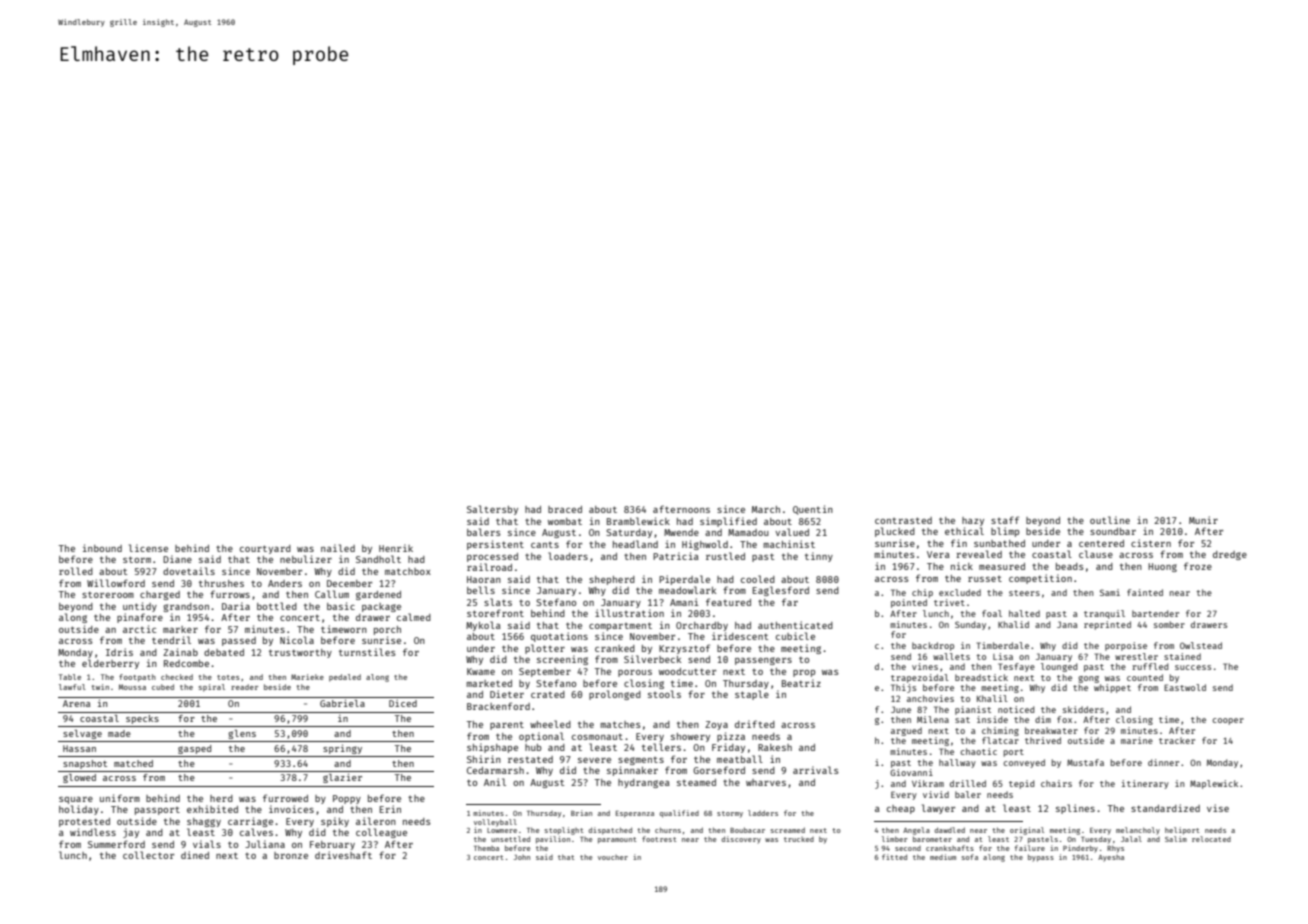  What do you see at coordinates (1024, 763) in the image?
I see `conveyed` at bounding box center [1024, 763].
